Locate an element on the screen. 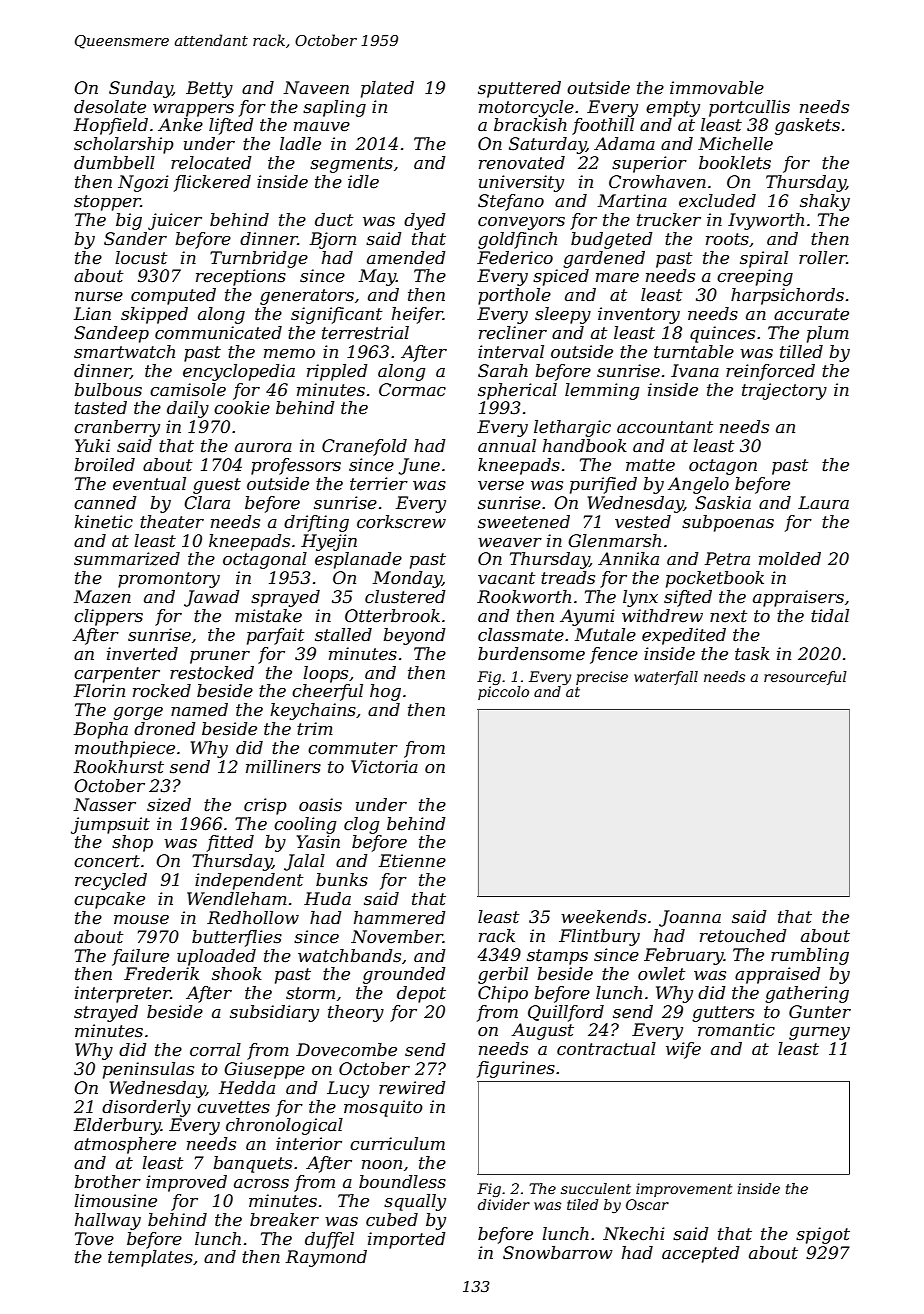  commuter is located at coordinates (353, 748).
